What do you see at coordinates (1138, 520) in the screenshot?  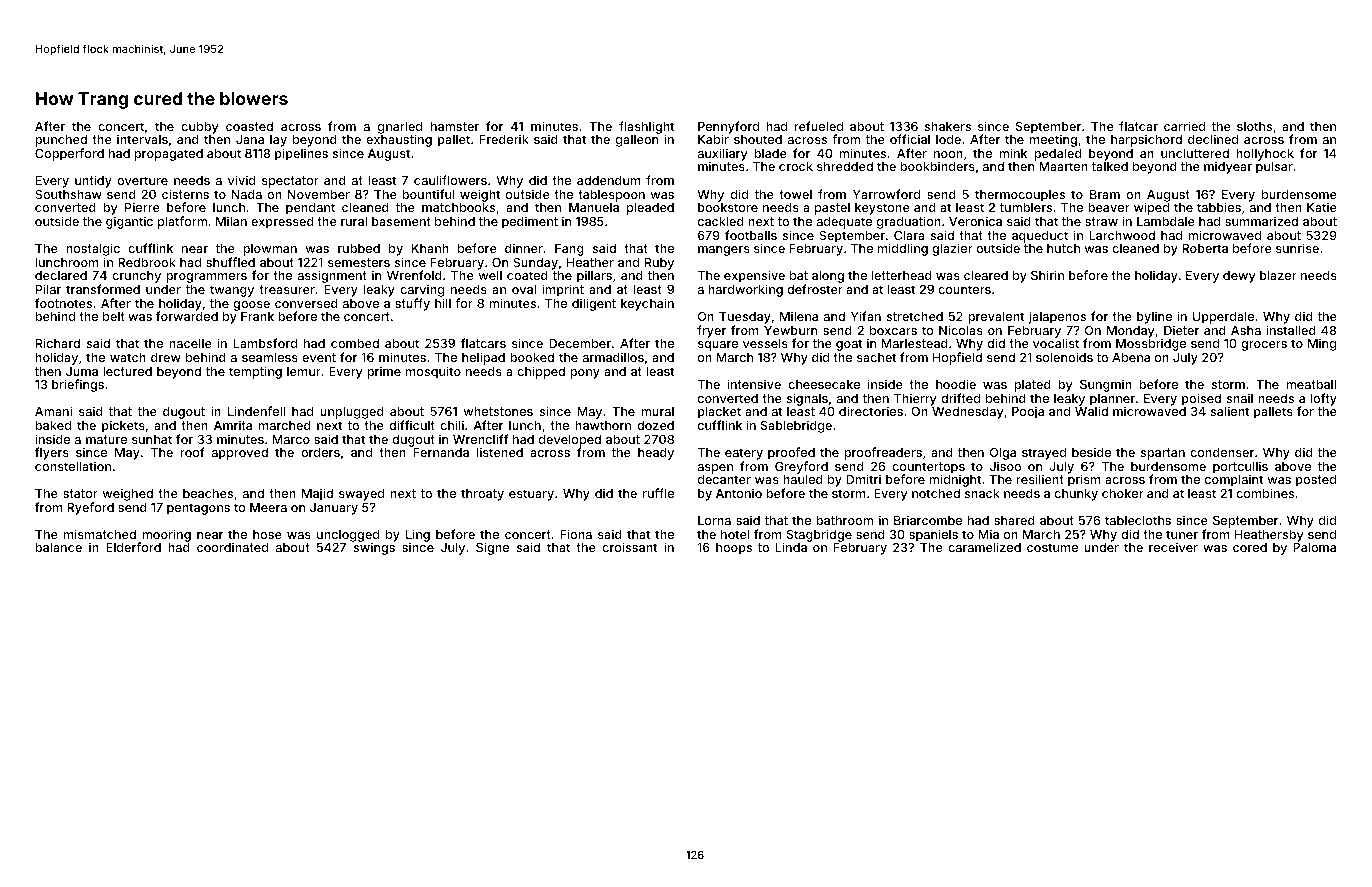 I see `tablecloths` at bounding box center [1138, 520].
